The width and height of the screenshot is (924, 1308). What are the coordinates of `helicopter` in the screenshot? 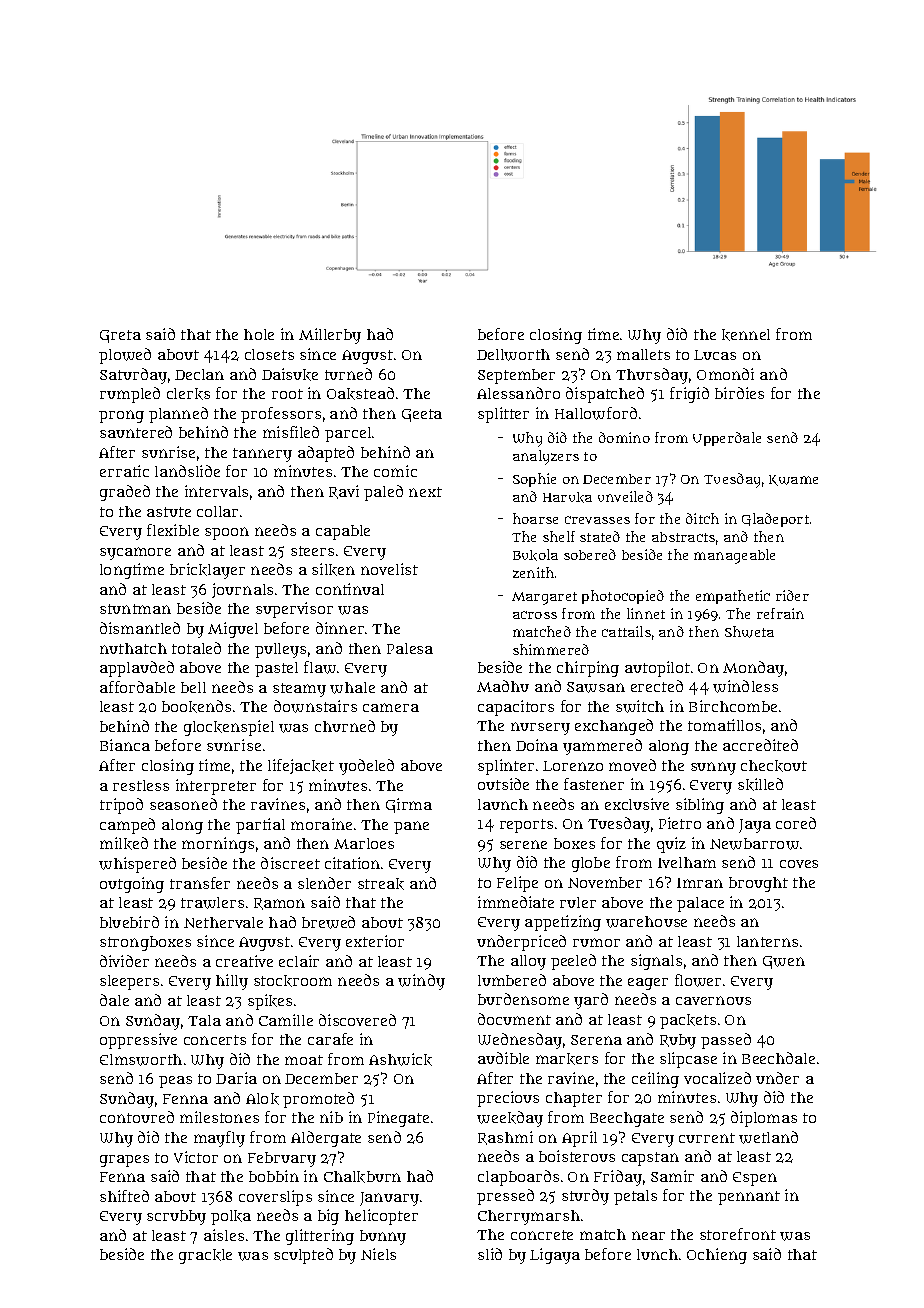 It's located at (381, 1217).
